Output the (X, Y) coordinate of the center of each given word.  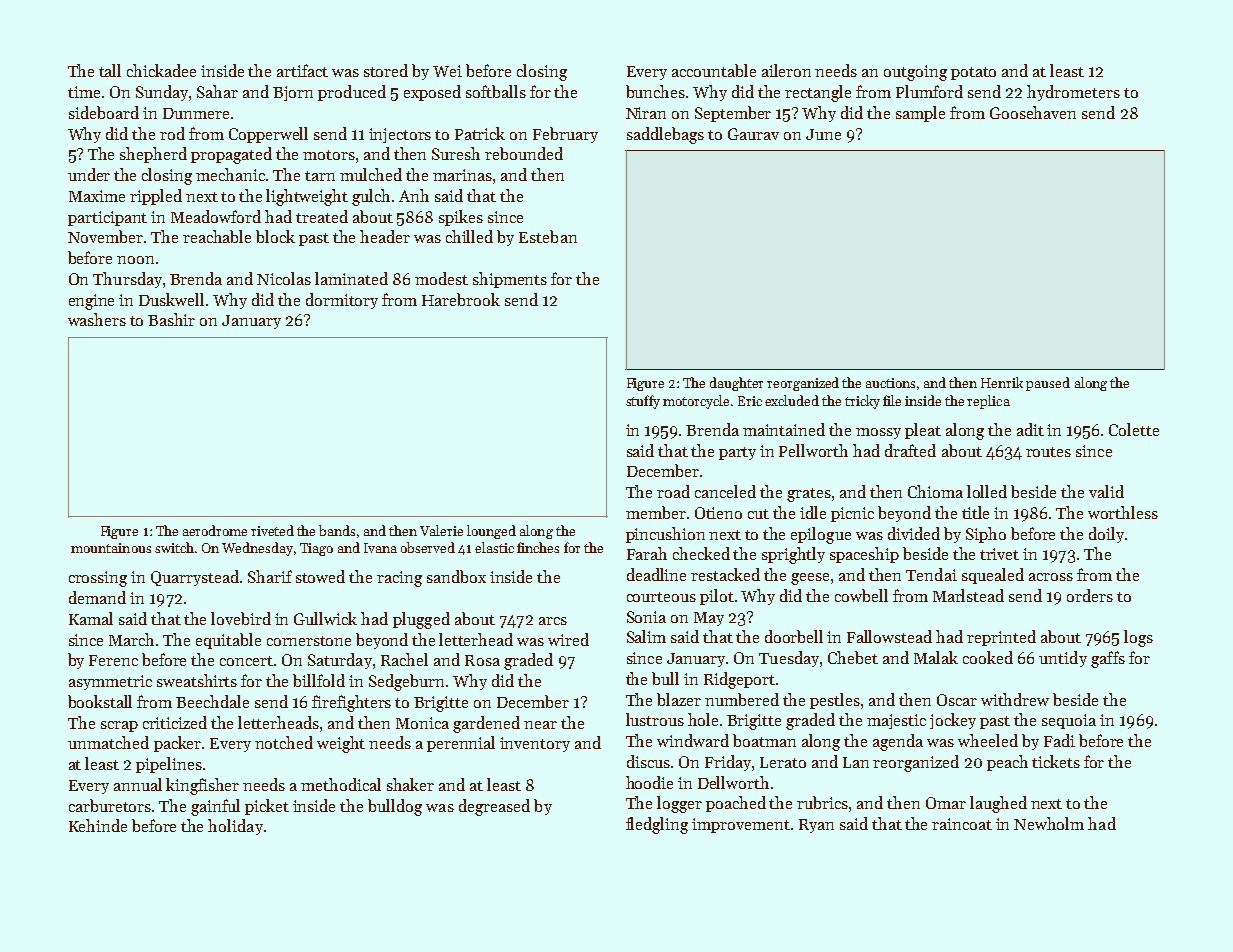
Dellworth (733, 782)
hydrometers (1073, 93)
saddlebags (665, 135)
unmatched (108, 742)
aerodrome (215, 530)
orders (1090, 595)
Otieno (718, 513)
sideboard (104, 112)
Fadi (1059, 740)
